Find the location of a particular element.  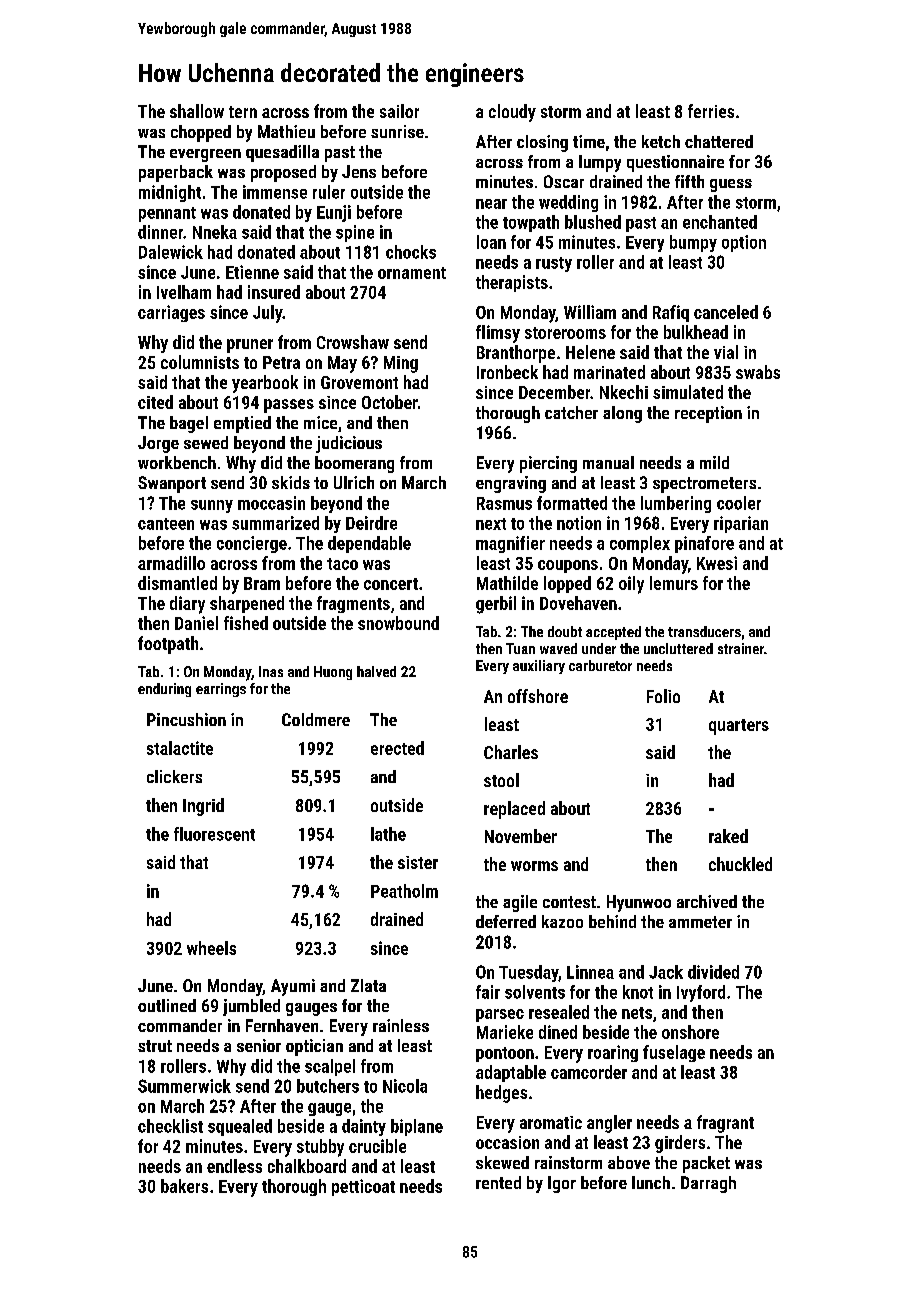

enchanted is located at coordinates (720, 222).
